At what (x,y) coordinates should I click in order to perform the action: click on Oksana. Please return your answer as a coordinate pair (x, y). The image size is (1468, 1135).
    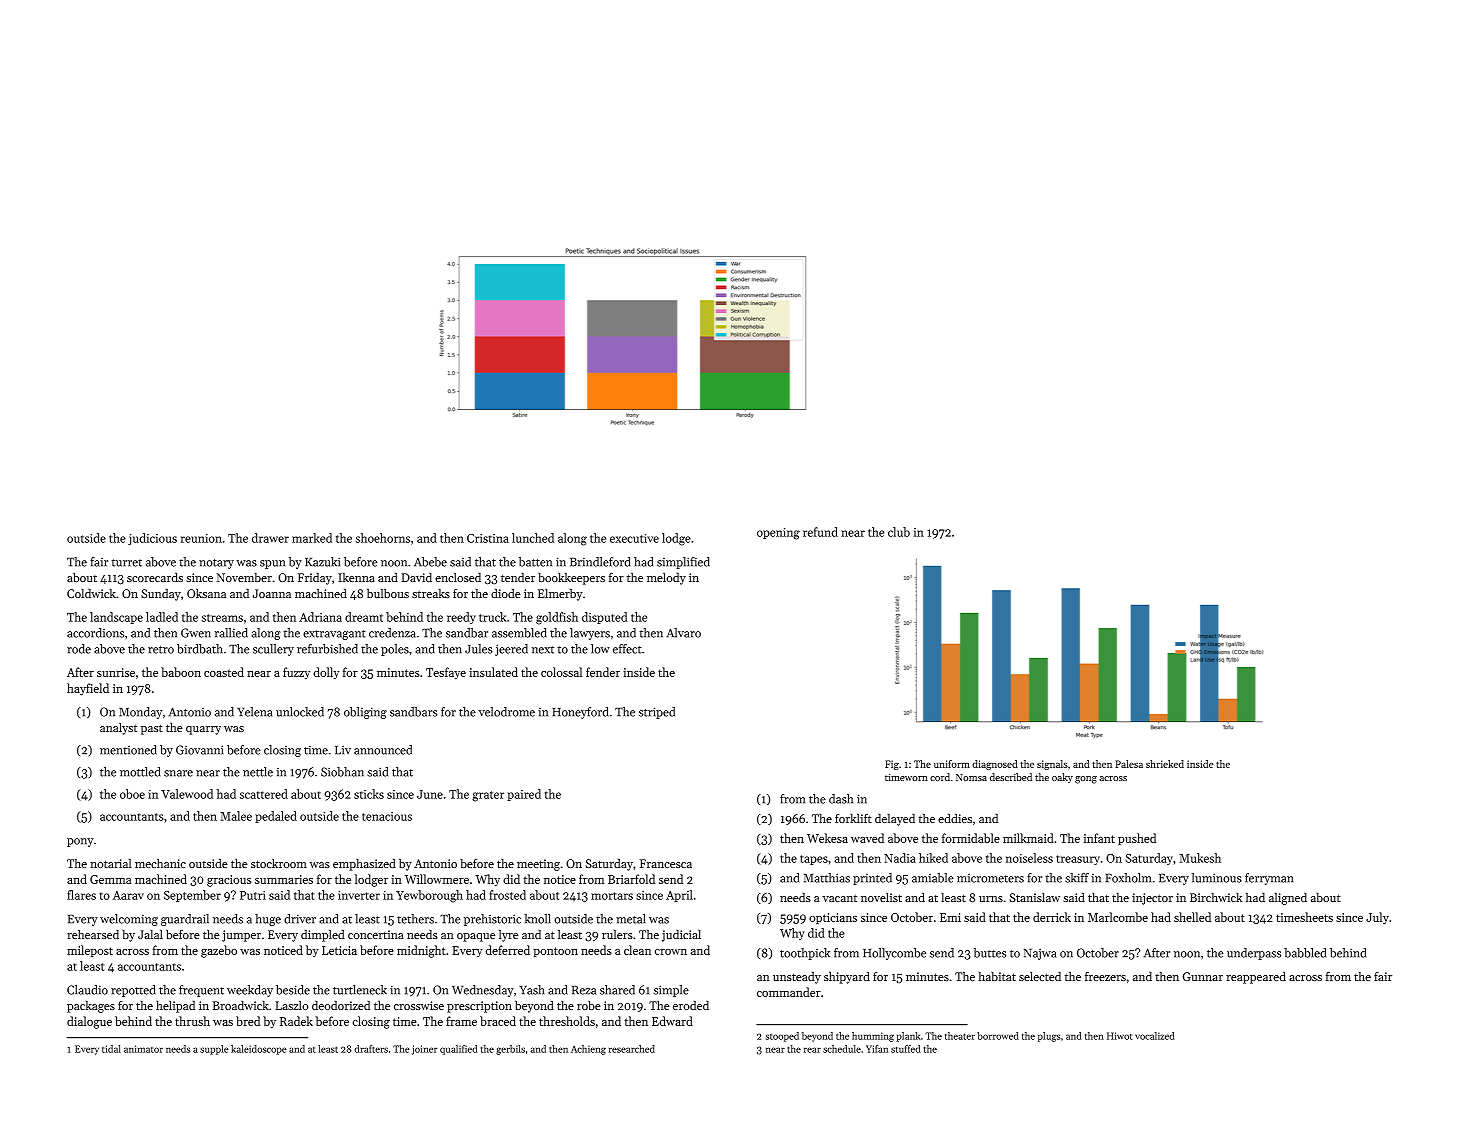
    Looking at the image, I should click on (206, 593).
